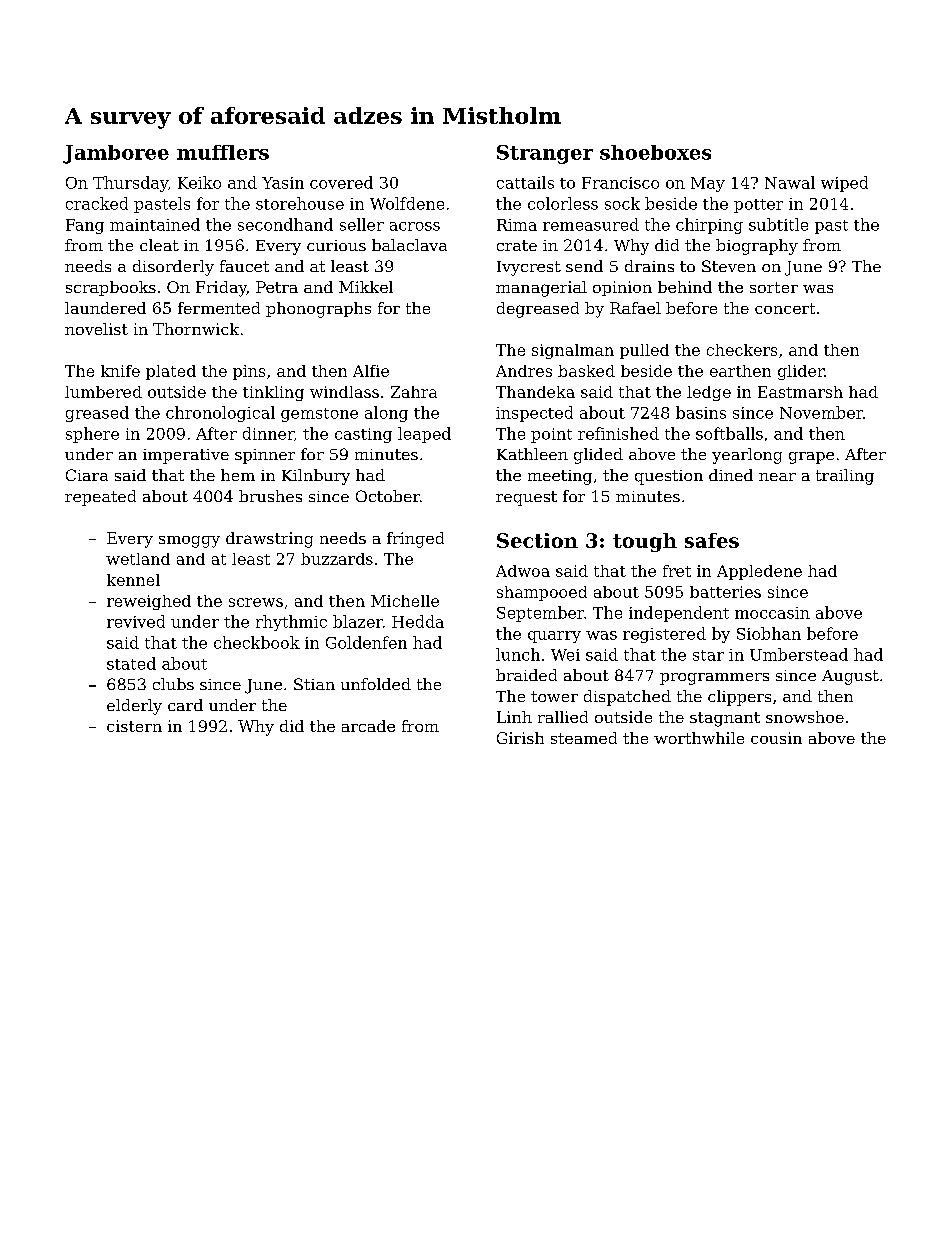  Describe the element at coordinates (772, 613) in the screenshot. I see `moccasin` at that location.
